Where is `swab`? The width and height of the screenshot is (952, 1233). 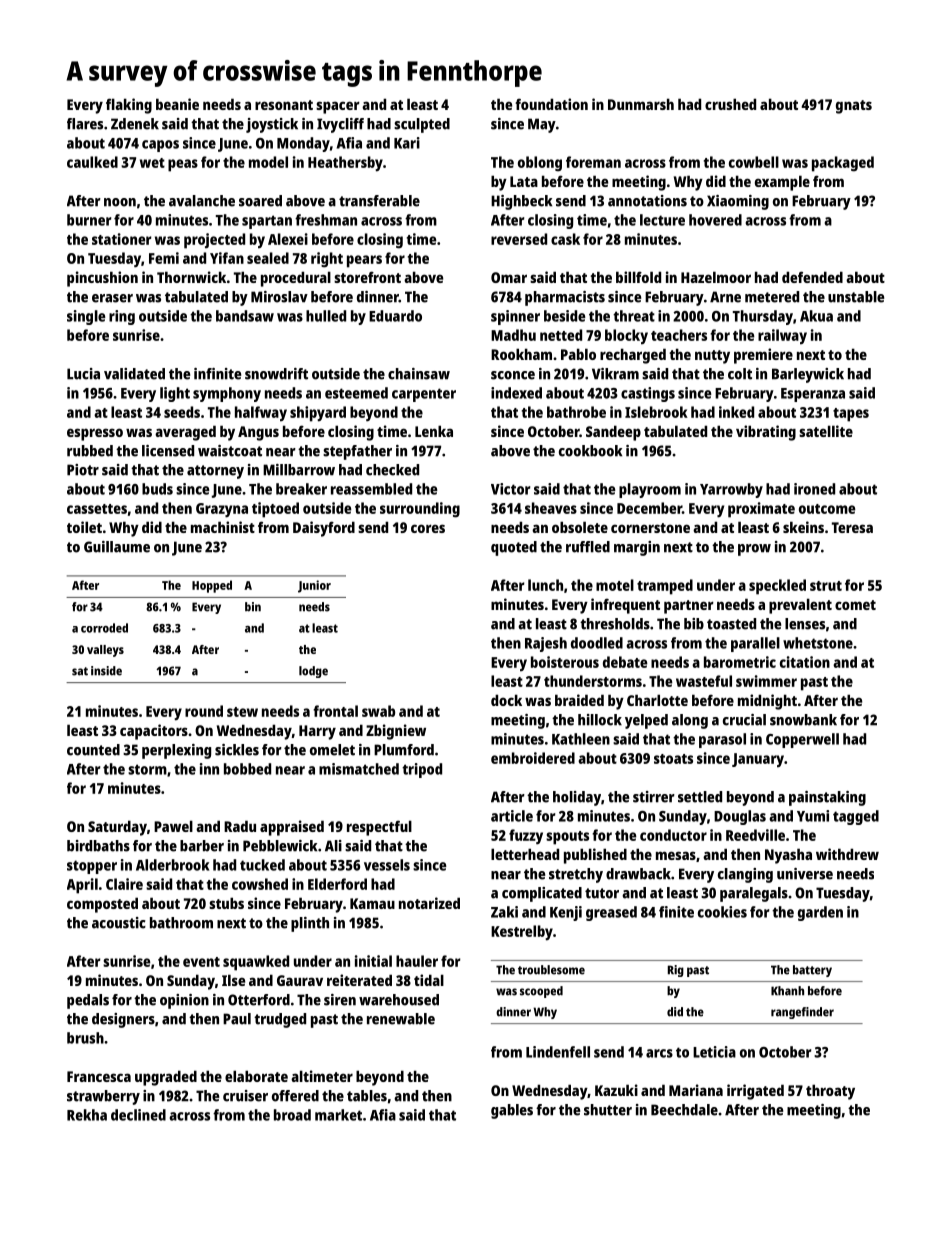 swab is located at coordinates (378, 711).
